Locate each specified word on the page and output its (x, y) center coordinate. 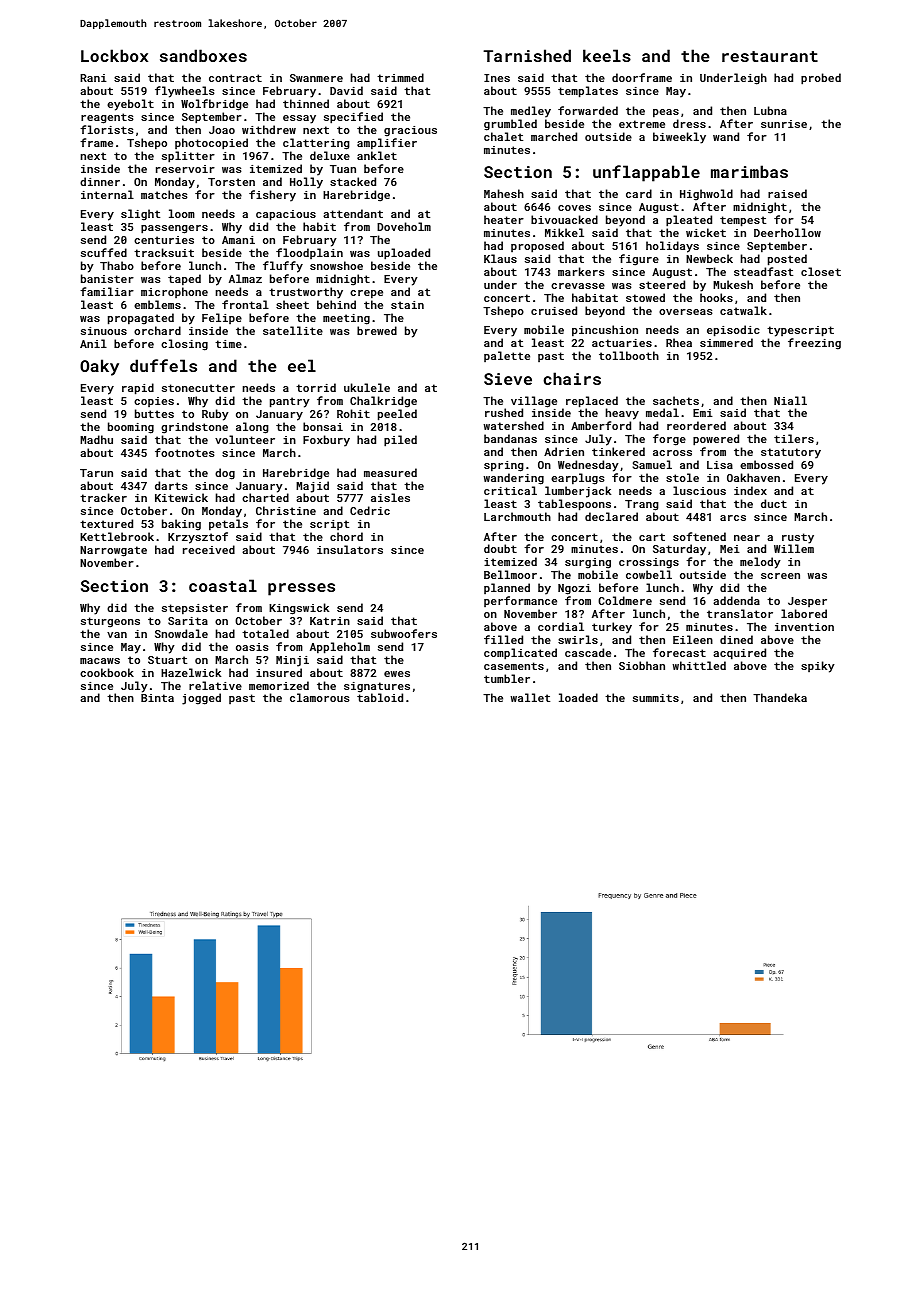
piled (400, 441)
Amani (238, 240)
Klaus (500, 258)
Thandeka (780, 697)
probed (821, 79)
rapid (138, 389)
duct (774, 503)
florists (107, 129)
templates (588, 92)
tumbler (507, 678)
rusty (798, 538)
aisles (390, 497)
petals (228, 525)
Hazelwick (191, 672)
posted (787, 260)
